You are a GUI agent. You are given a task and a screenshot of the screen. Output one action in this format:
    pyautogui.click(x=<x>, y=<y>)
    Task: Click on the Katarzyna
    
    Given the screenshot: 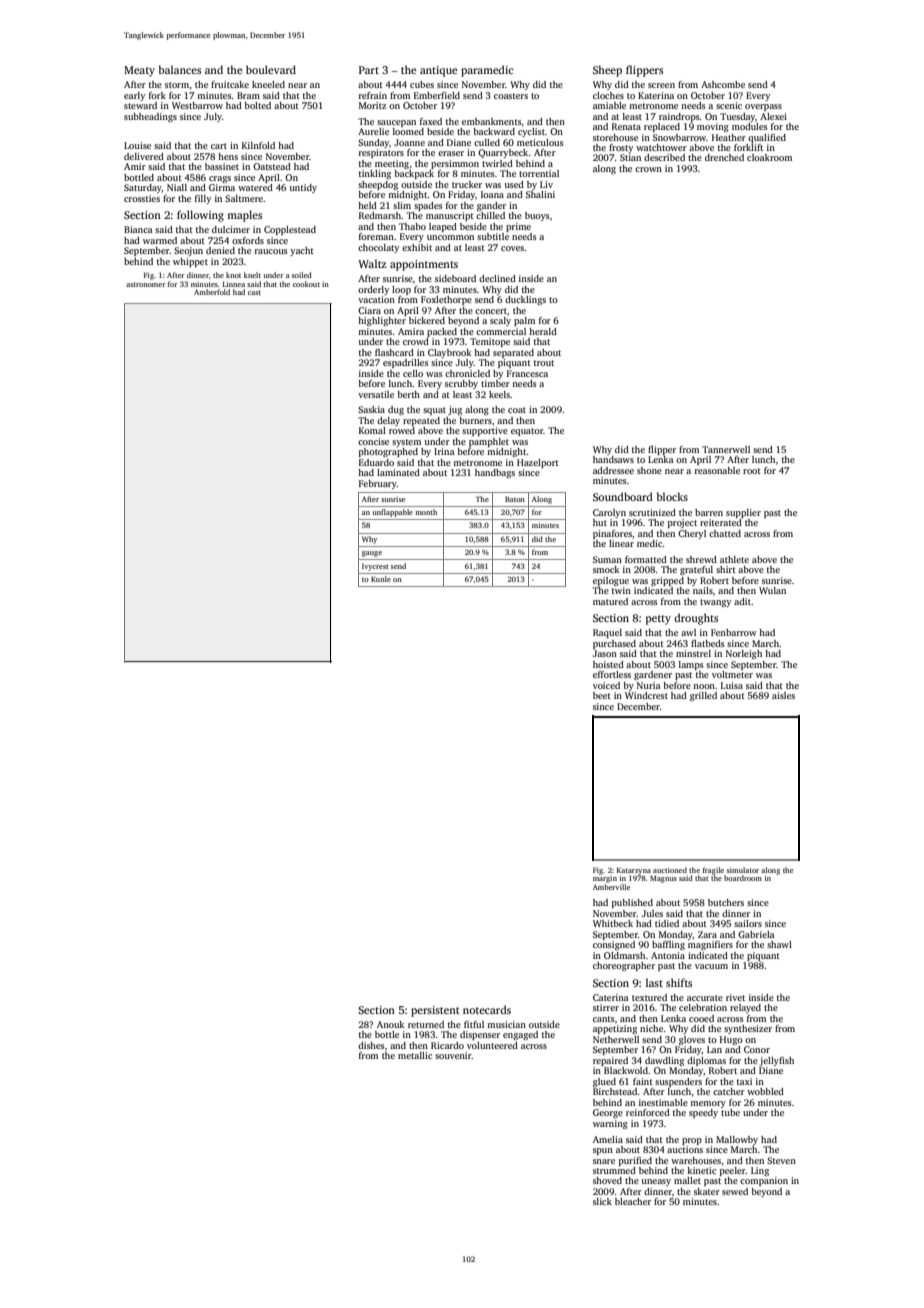 What is the action you would take?
    pyautogui.click(x=634, y=871)
